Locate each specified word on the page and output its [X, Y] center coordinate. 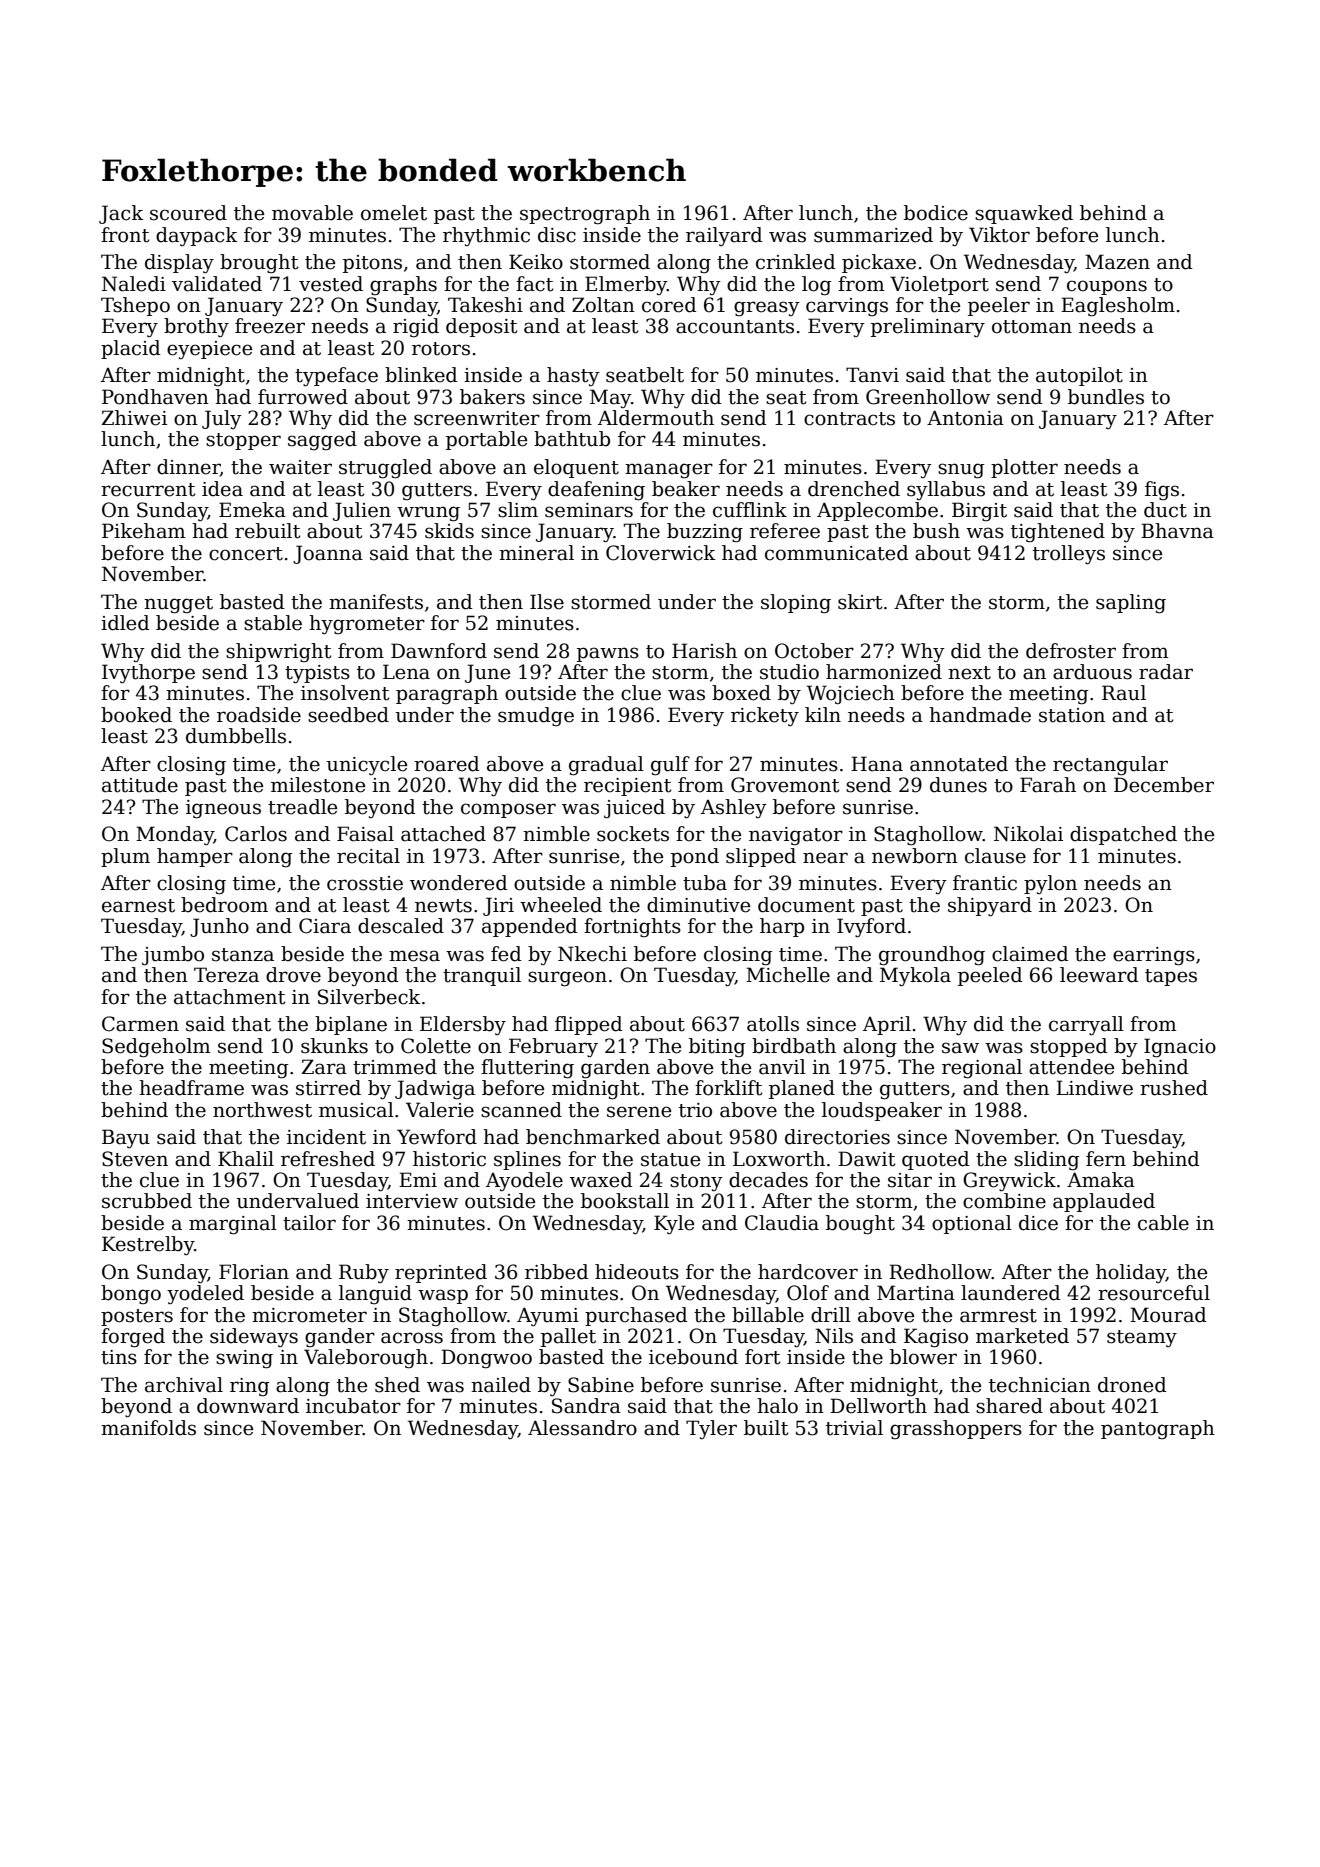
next [969, 673]
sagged [322, 441]
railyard [724, 236]
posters [137, 1317]
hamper [195, 857]
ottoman [1032, 327]
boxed [741, 693]
